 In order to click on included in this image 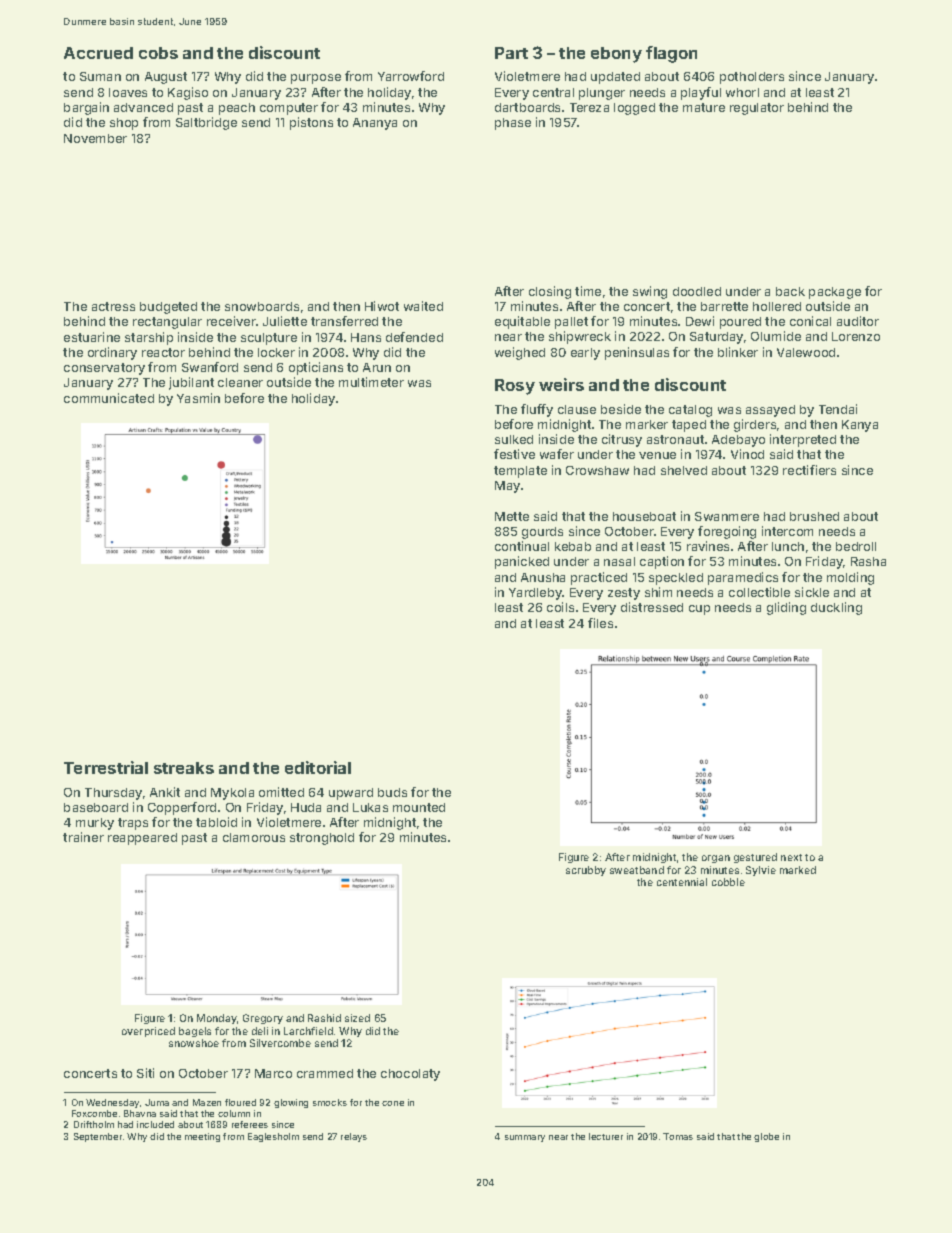, I will do `click(155, 1124)`.
